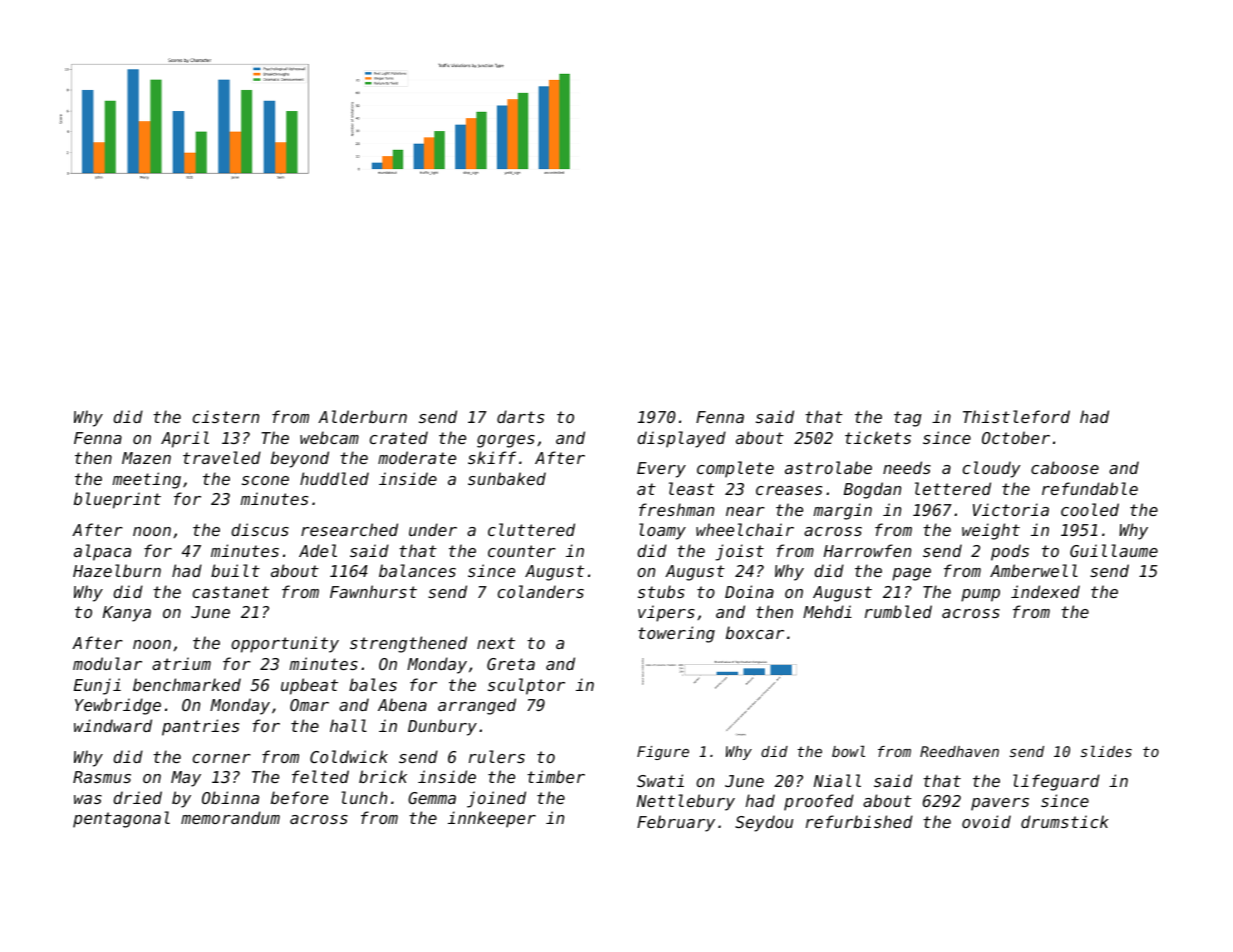 The height and width of the screenshot is (952, 1233). What do you see at coordinates (285, 644) in the screenshot?
I see `opportunity` at bounding box center [285, 644].
